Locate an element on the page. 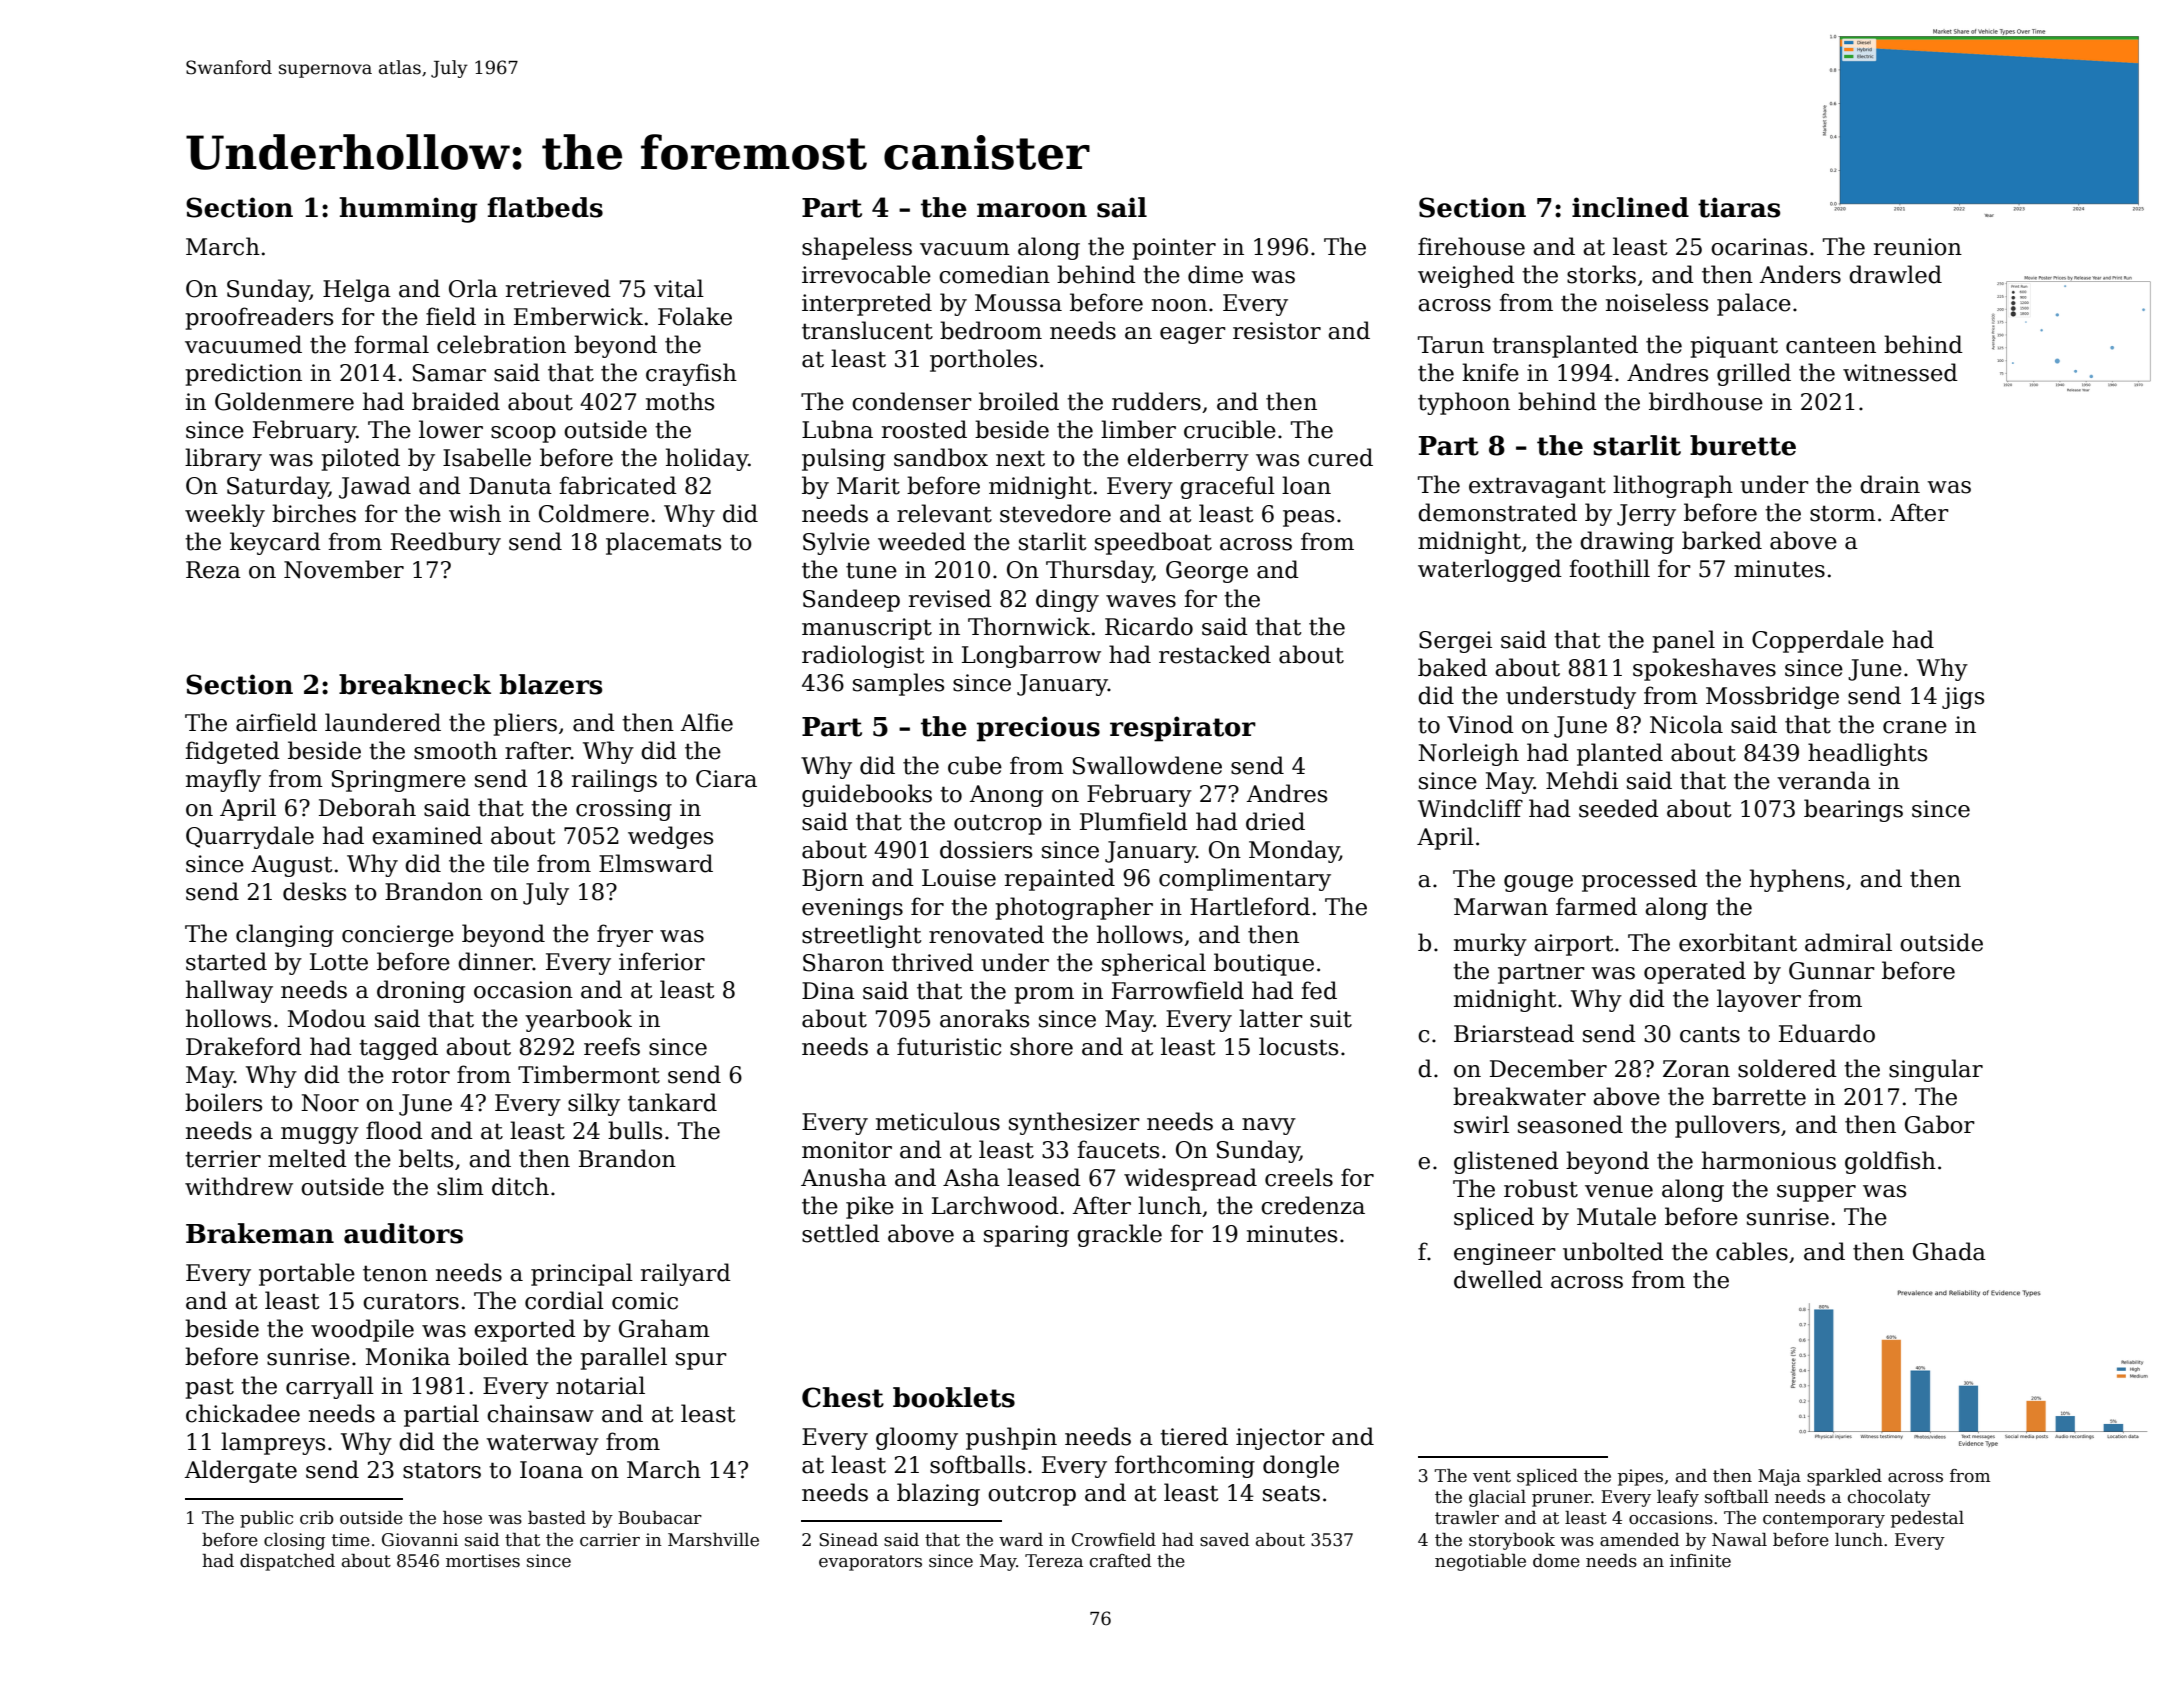 This image has width=2178, height=1683. spokeshaves is located at coordinates (1704, 669).
